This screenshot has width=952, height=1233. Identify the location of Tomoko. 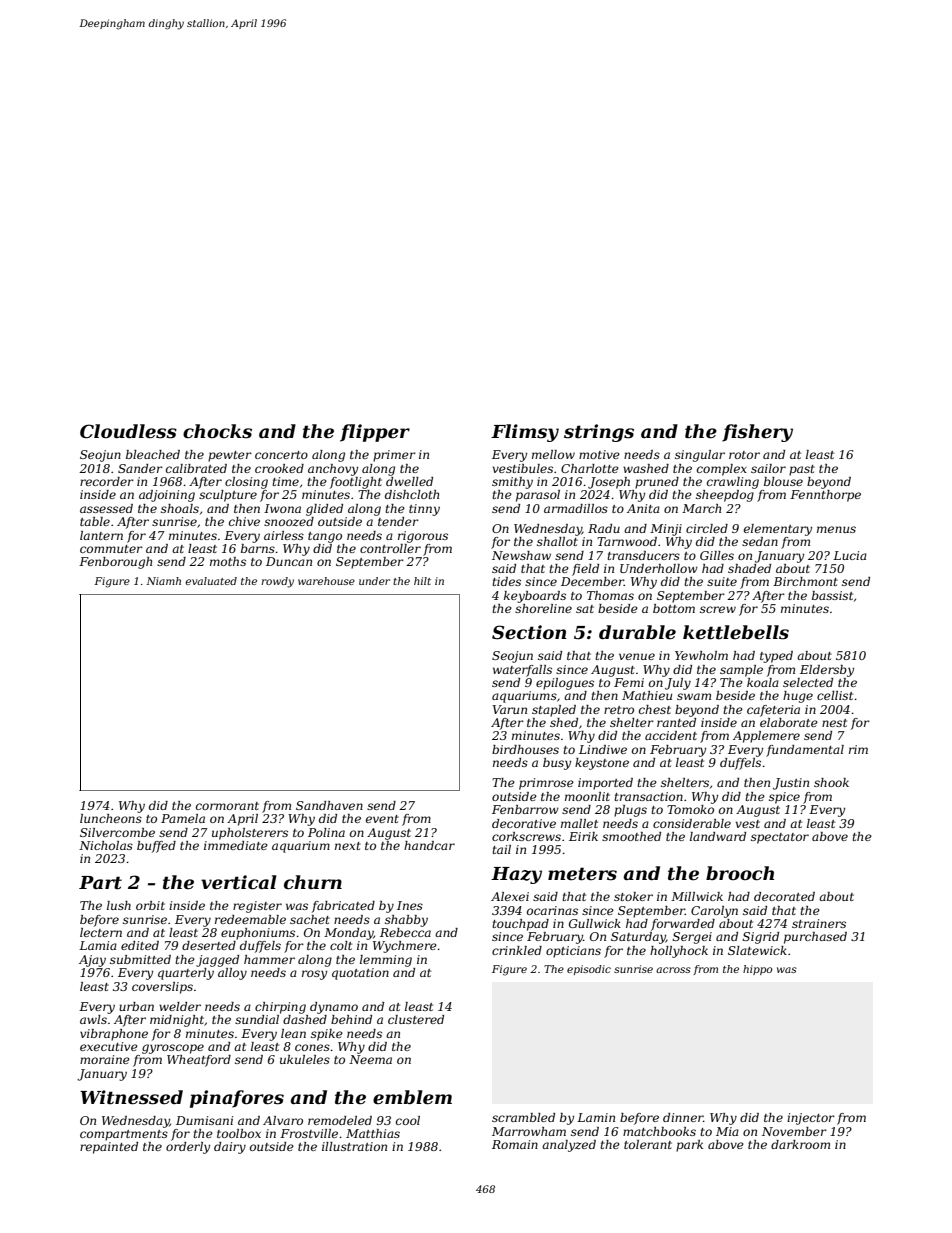
(690, 809).
